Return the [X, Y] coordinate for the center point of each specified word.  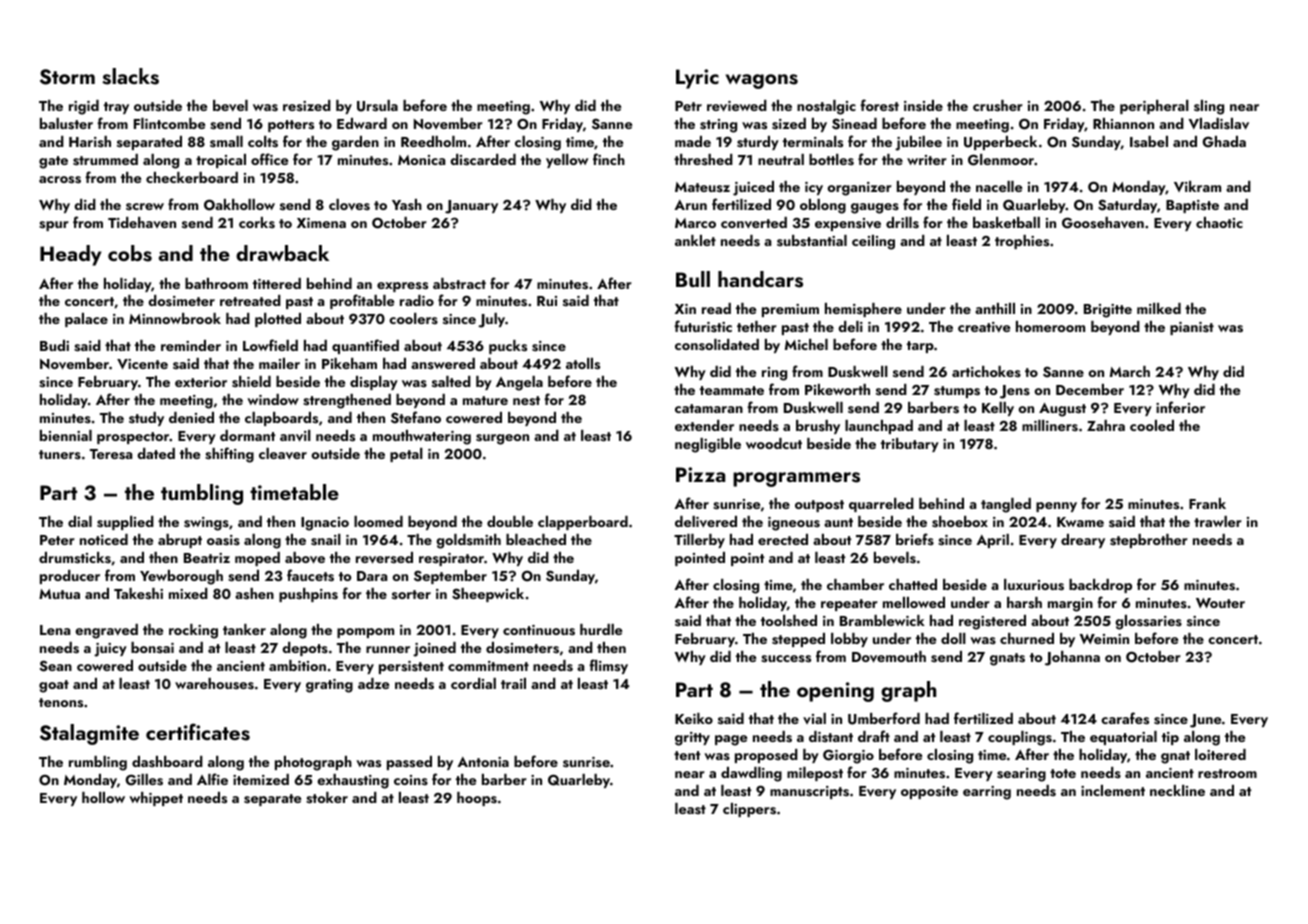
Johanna [1072, 658]
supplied [125, 523]
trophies [1022, 242]
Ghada [1224, 142]
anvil [295, 436]
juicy [110, 650]
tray [116, 108]
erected [783, 539]
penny [1056, 507]
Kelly [998, 409]
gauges [875, 208]
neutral [781, 159]
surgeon [502, 439]
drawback [282, 253]
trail [513, 683]
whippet [156, 799]
